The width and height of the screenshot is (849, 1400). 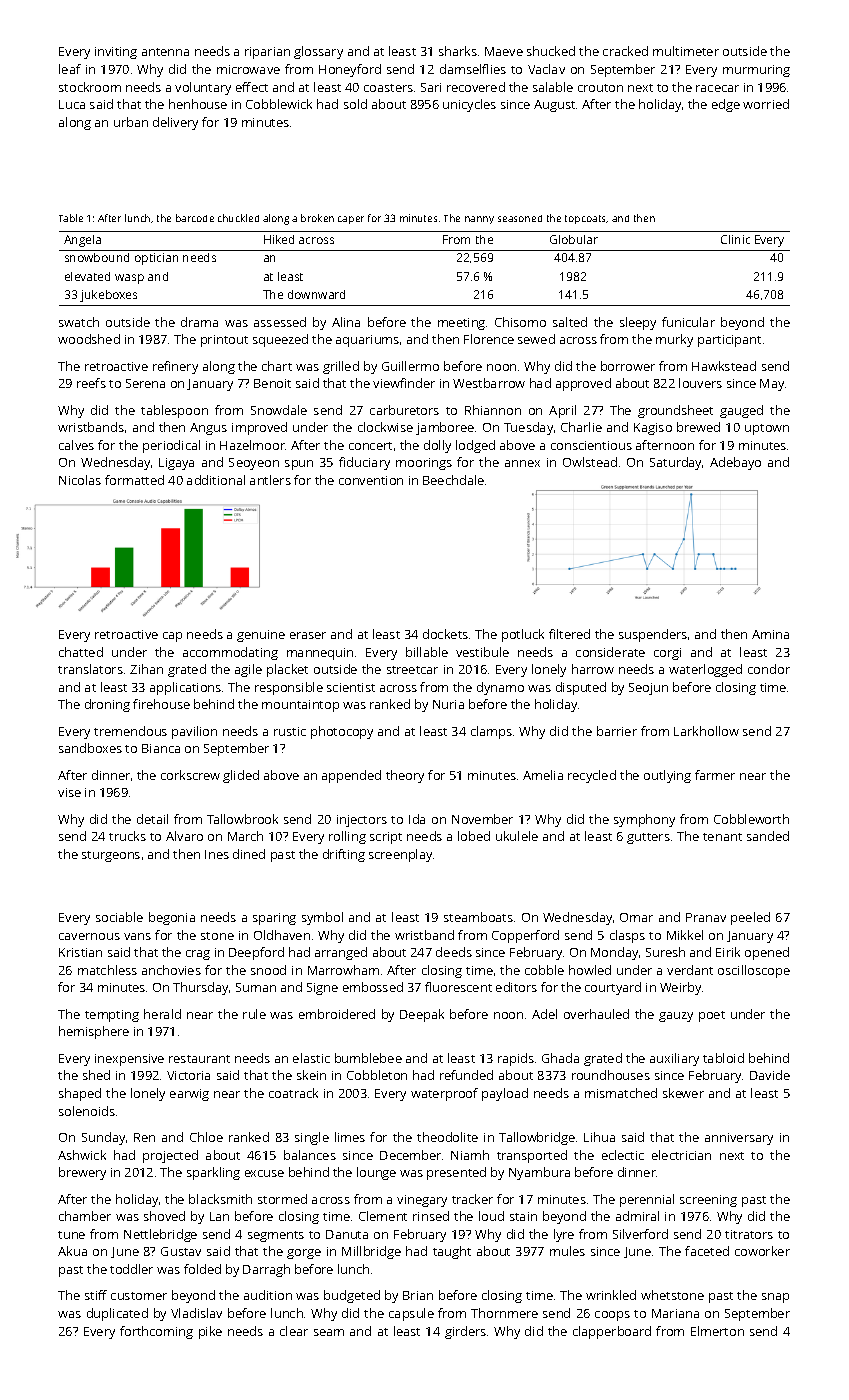 I want to click on dockets, so click(x=445, y=634).
